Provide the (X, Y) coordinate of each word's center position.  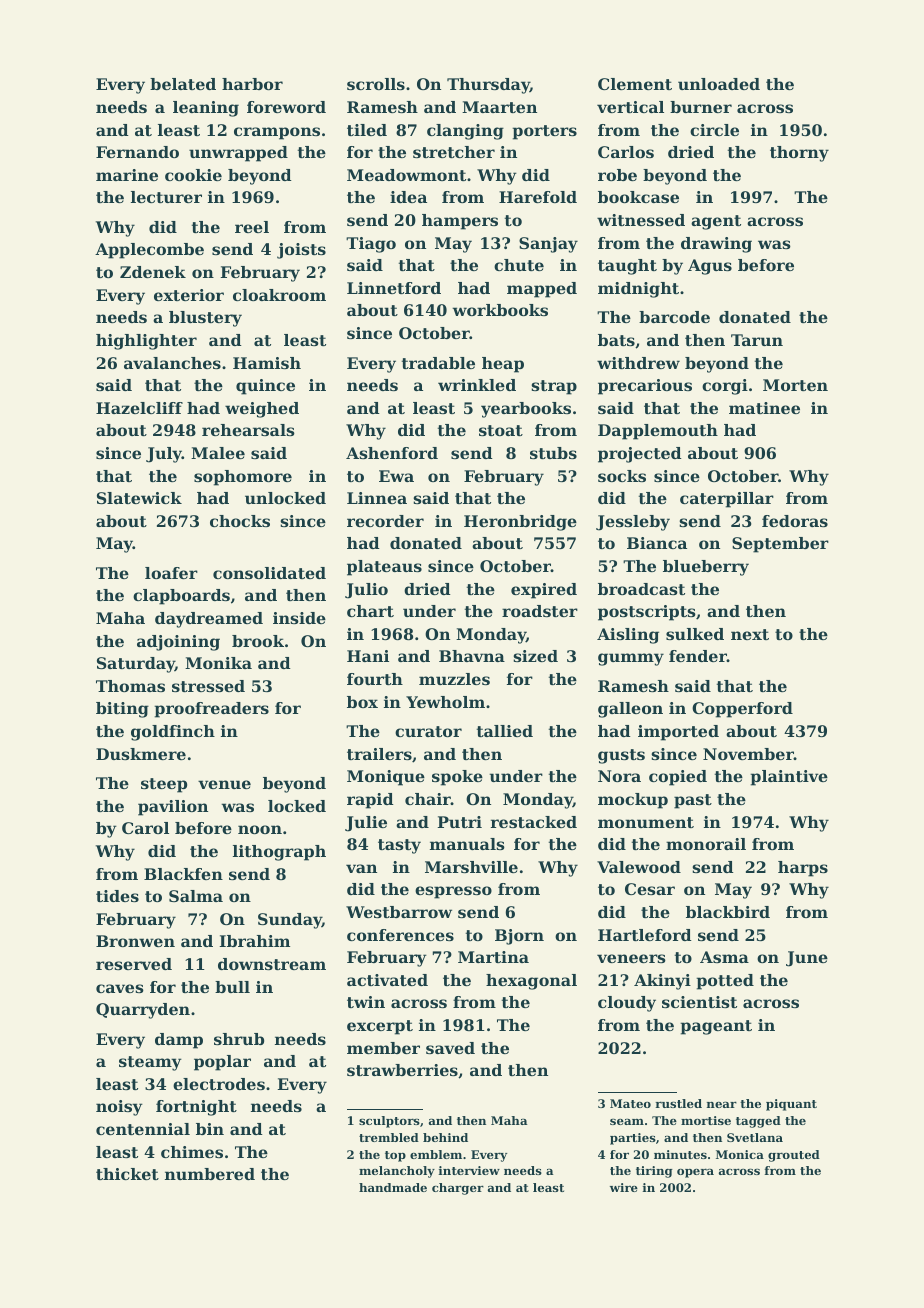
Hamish (267, 363)
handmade (393, 1187)
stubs (553, 453)
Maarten (499, 107)
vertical (630, 107)
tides (117, 896)
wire (624, 1187)
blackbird (728, 912)
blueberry (706, 568)
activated (387, 980)
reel (252, 227)
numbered (210, 1174)
